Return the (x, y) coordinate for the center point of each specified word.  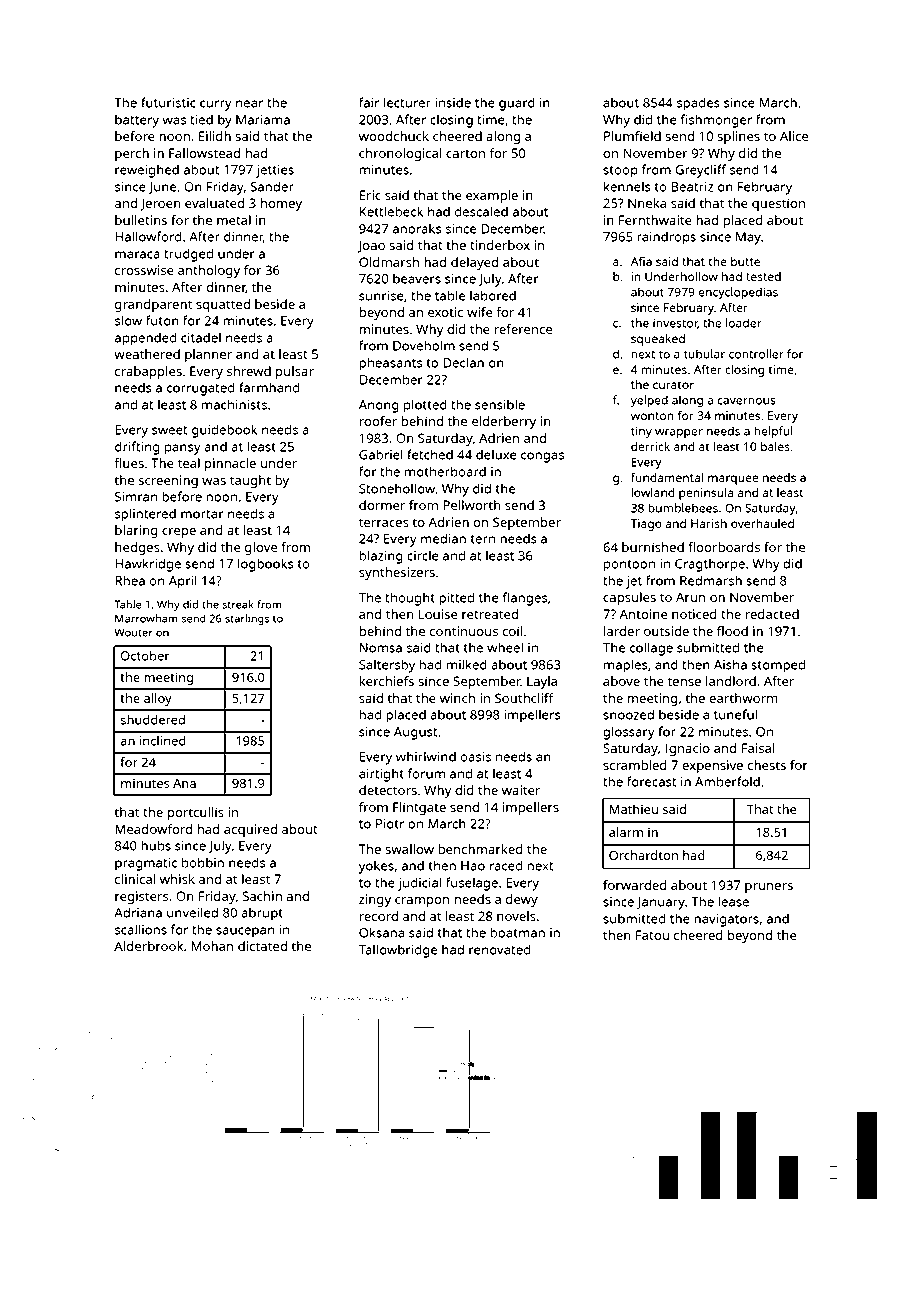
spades (698, 104)
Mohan (212, 946)
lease (733, 901)
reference (523, 329)
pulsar (295, 372)
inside (453, 102)
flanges (525, 599)
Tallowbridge (398, 951)
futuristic (168, 102)
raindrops (666, 238)
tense (684, 681)
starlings (247, 619)
